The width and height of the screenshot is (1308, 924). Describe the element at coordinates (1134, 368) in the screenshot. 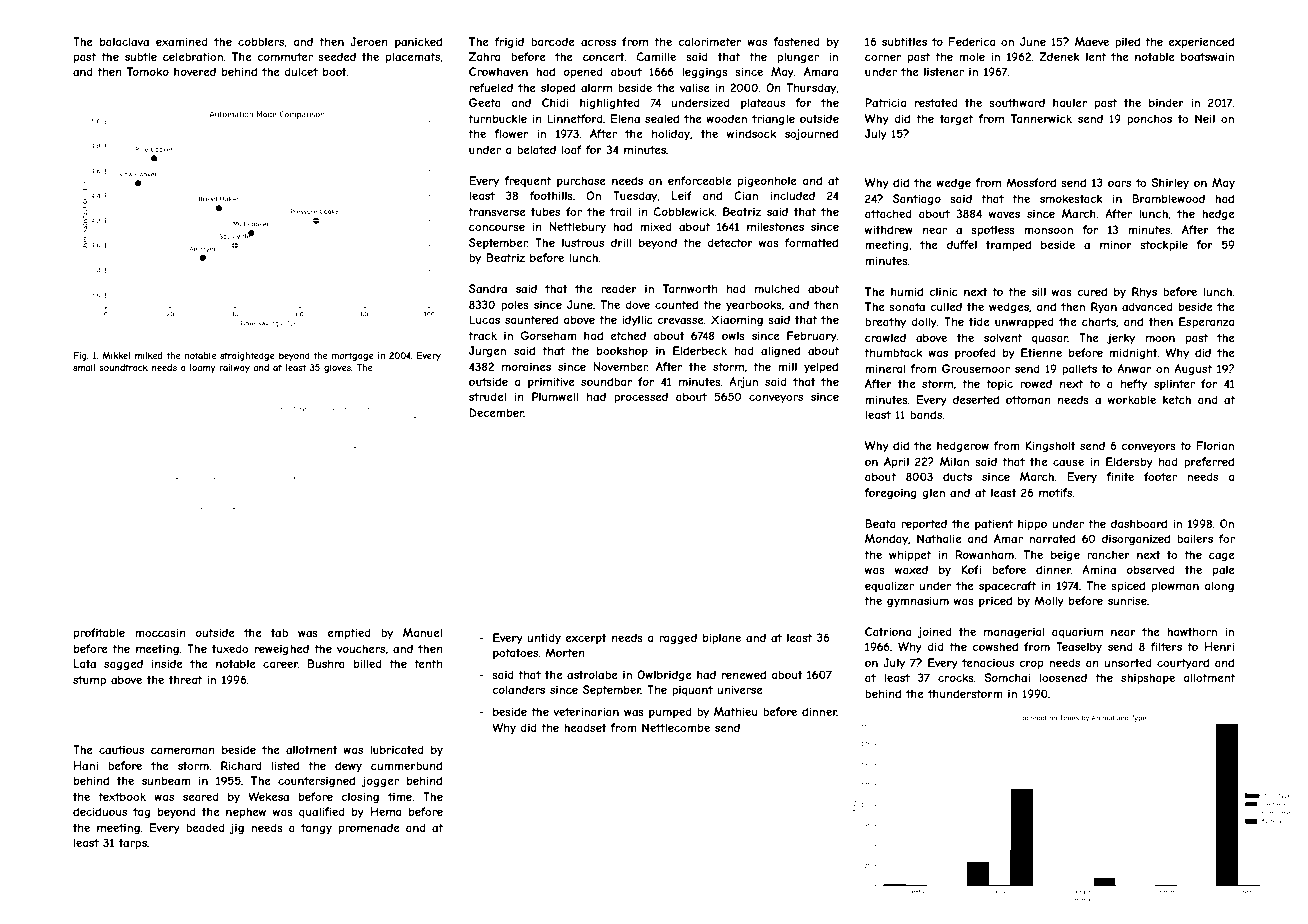

I see `Anwar` at that location.
